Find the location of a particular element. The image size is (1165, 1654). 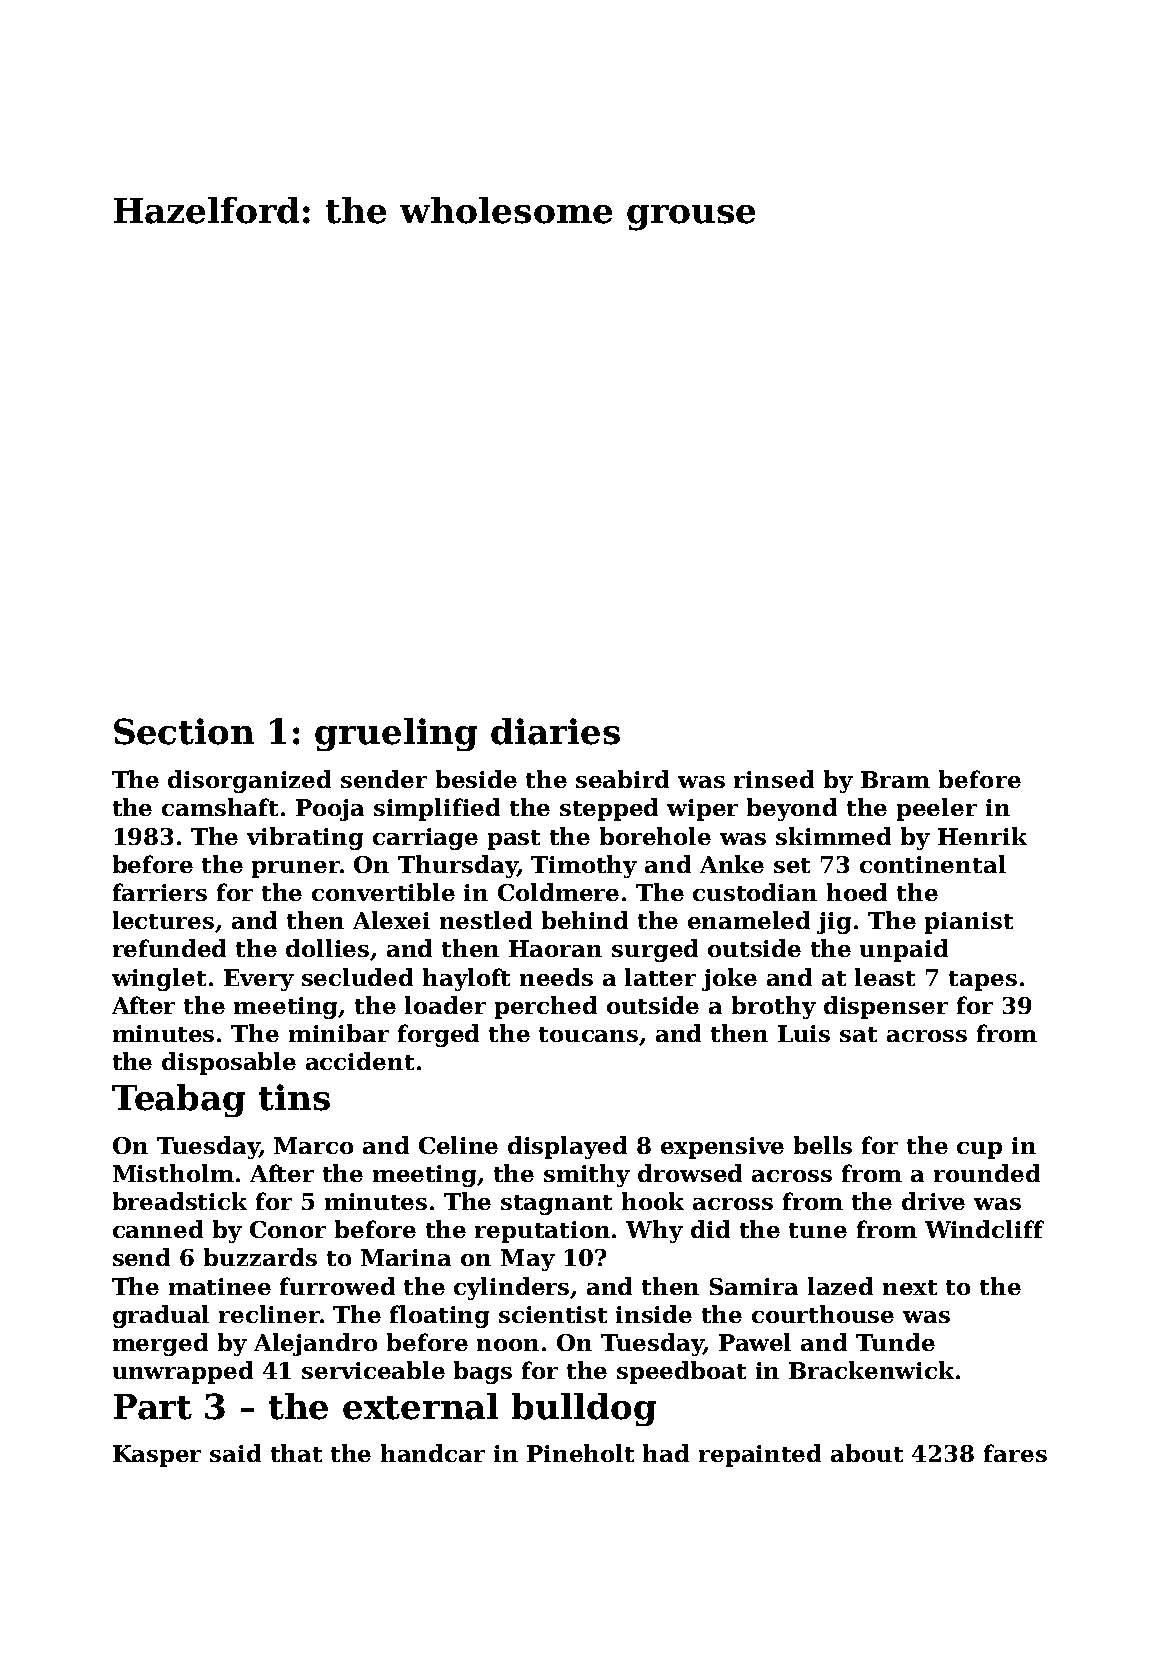

Section is located at coordinates (184, 731).
